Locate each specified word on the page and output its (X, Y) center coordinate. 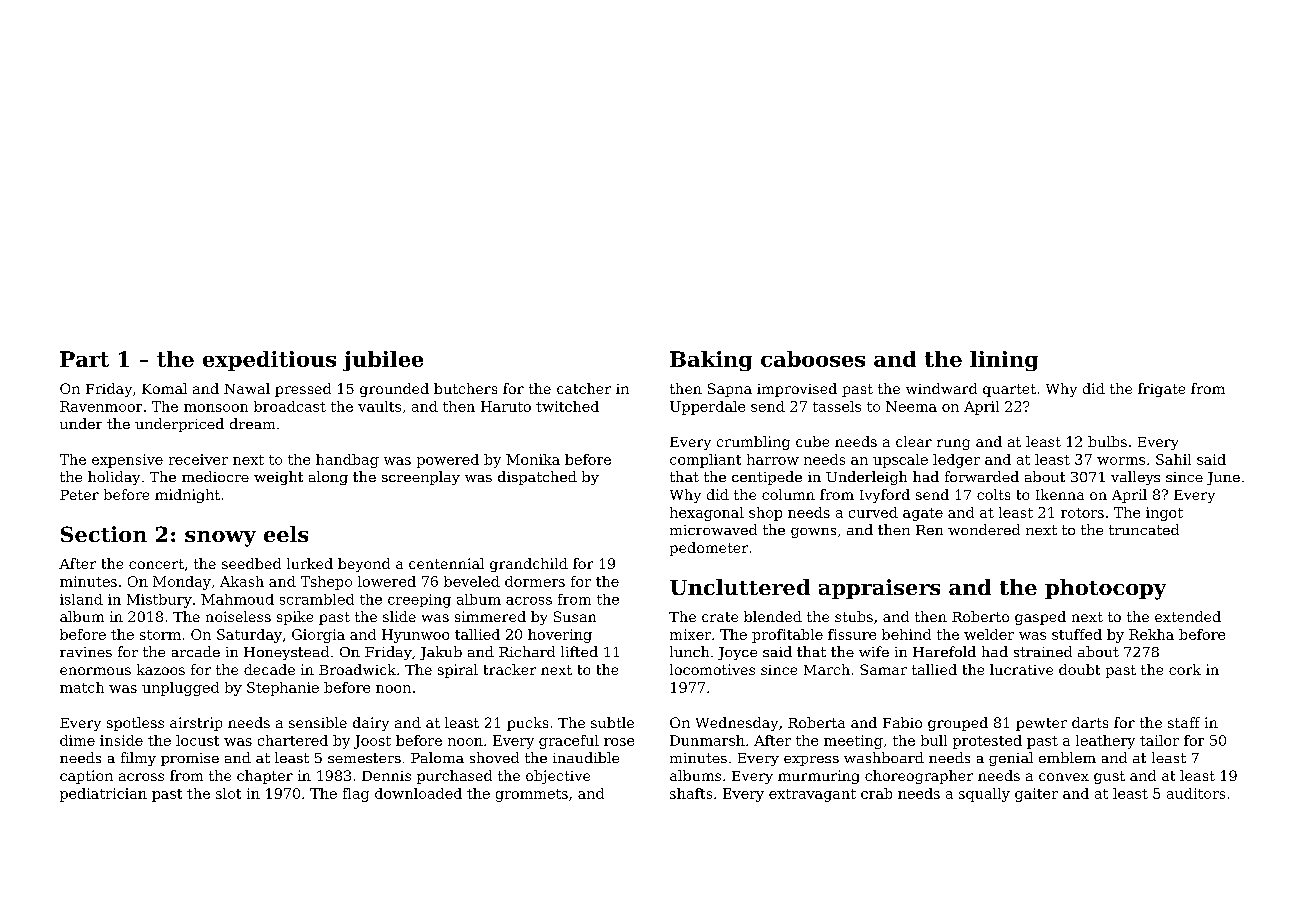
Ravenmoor (101, 406)
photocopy (1105, 589)
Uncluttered (740, 587)
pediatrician (103, 795)
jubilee (383, 361)
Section (104, 534)
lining (1004, 361)
